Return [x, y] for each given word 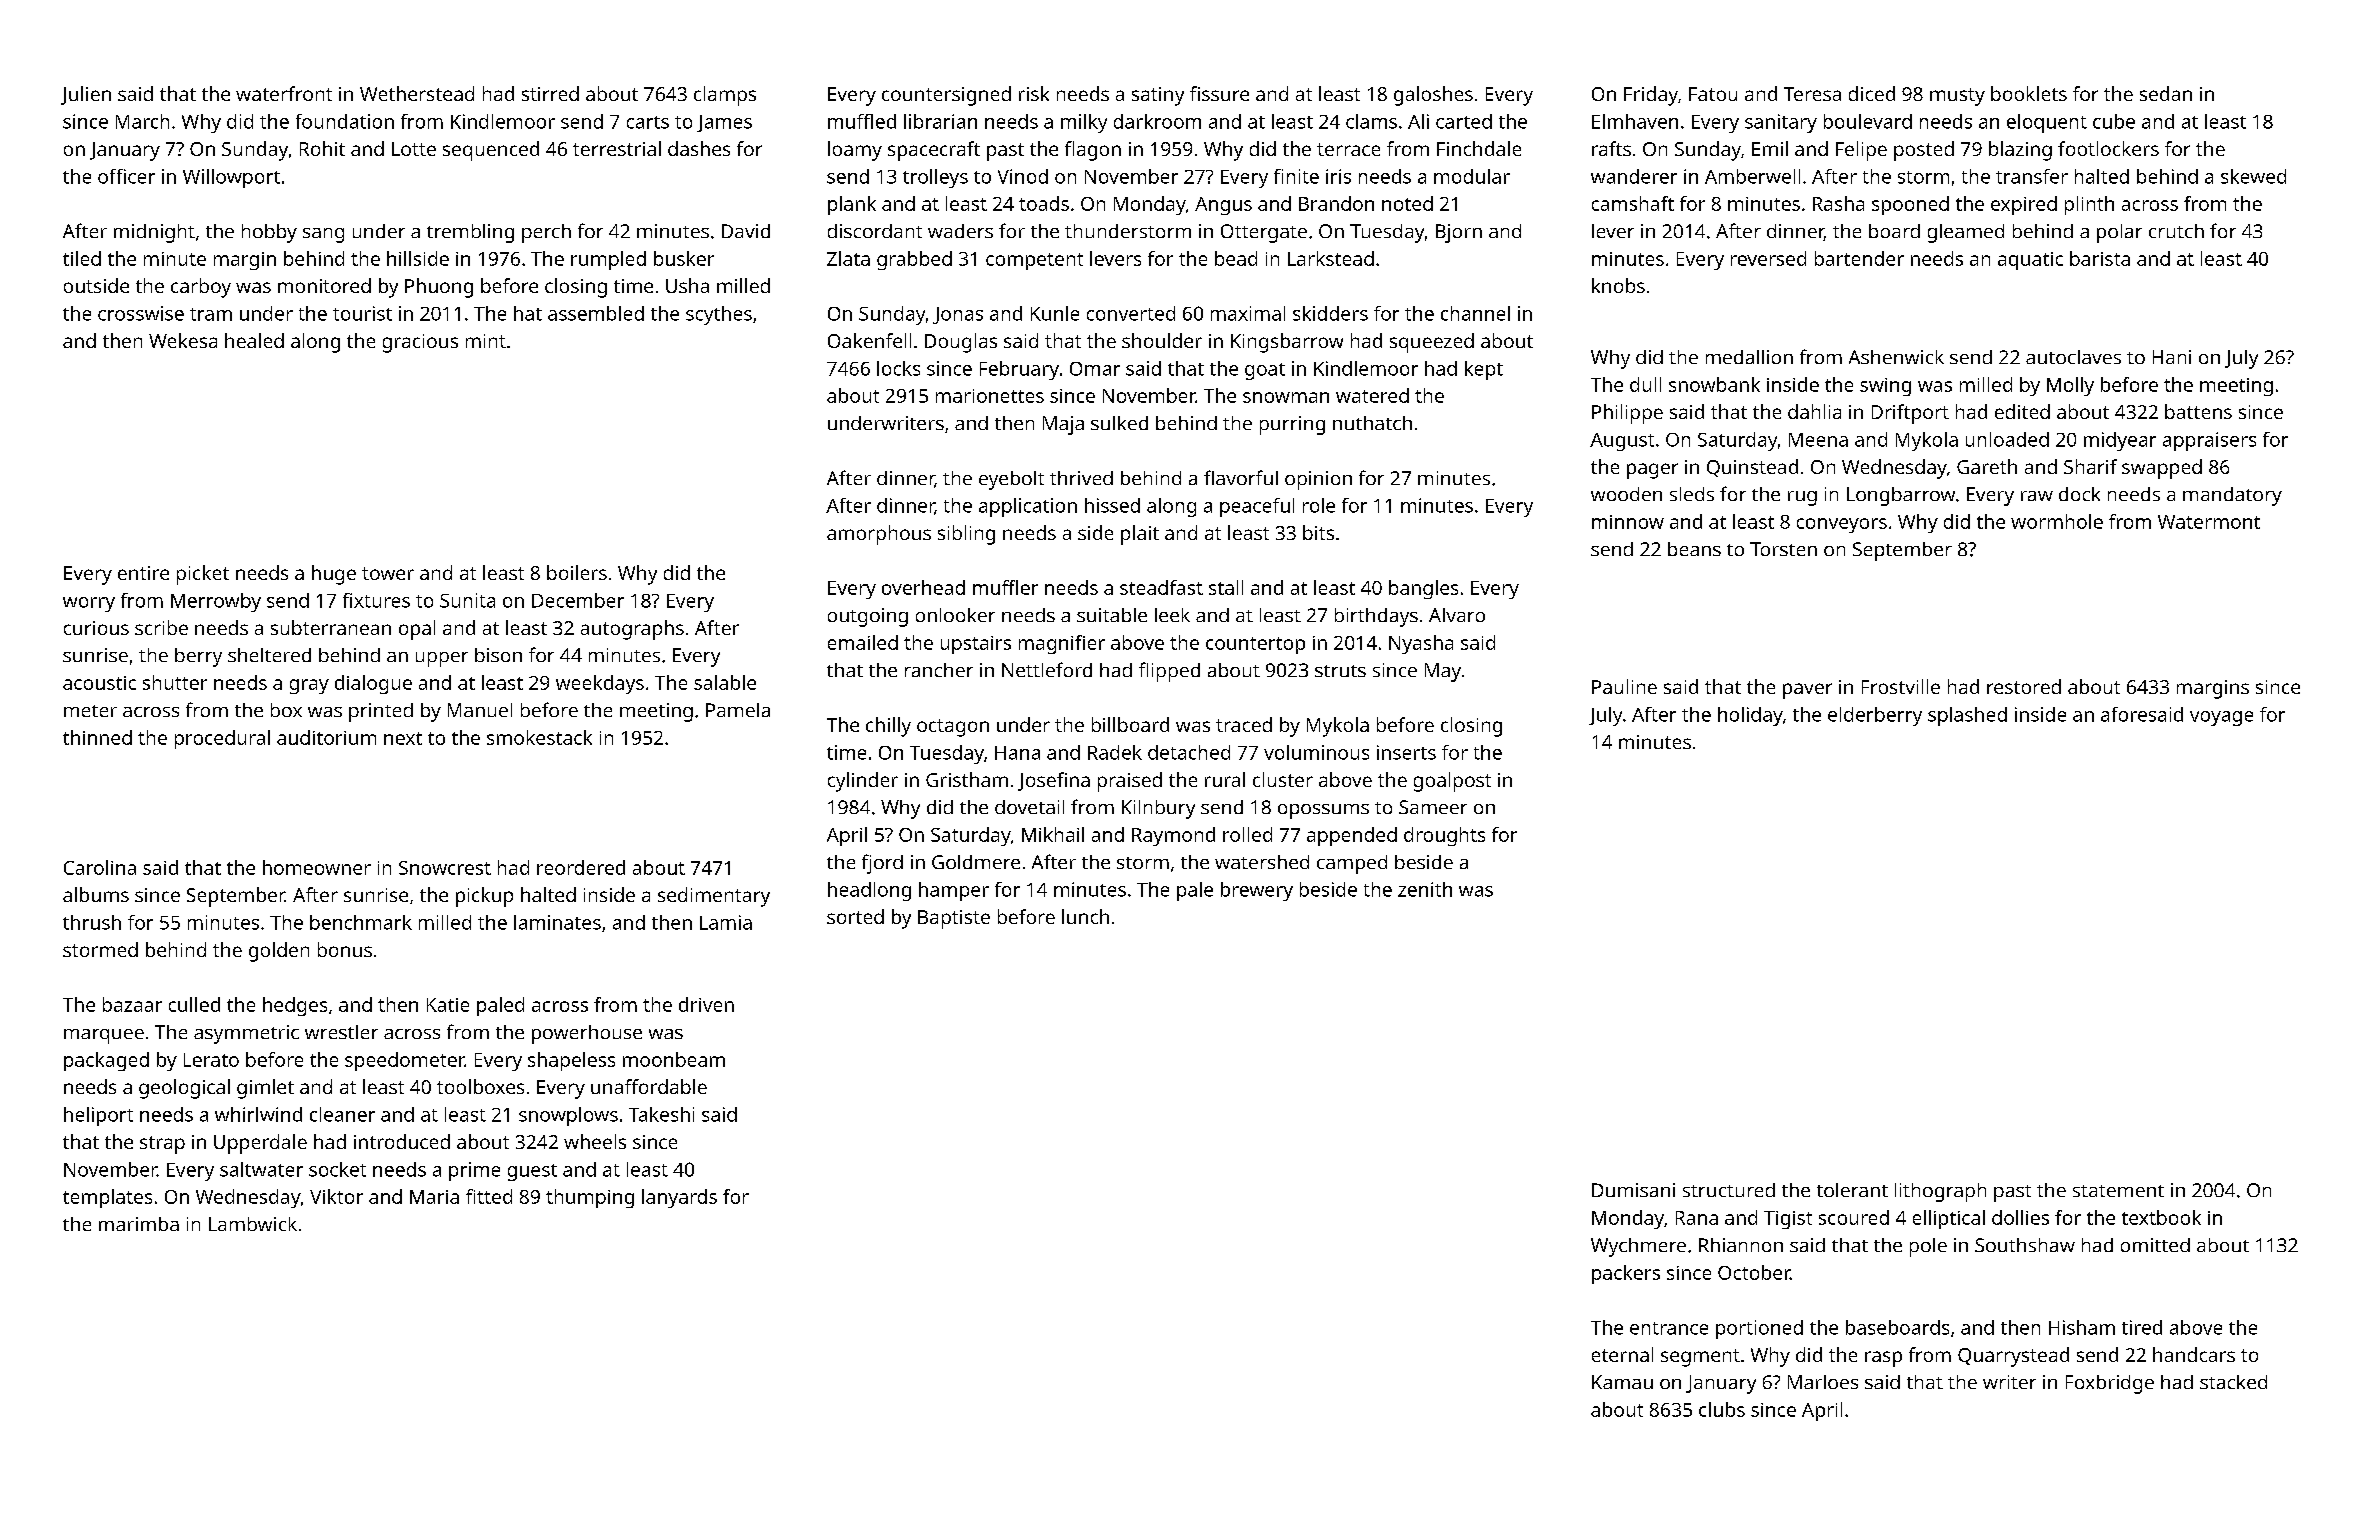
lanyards [679, 1198]
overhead [923, 587]
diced [1872, 93]
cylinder [863, 782]
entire [143, 573]
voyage [2221, 718]
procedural [222, 739]
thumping [590, 1198]
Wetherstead [417, 93]
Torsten [1783, 549]
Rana [1697, 1218]
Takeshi [661, 1114]
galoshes [1433, 96]
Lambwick [253, 1224]
